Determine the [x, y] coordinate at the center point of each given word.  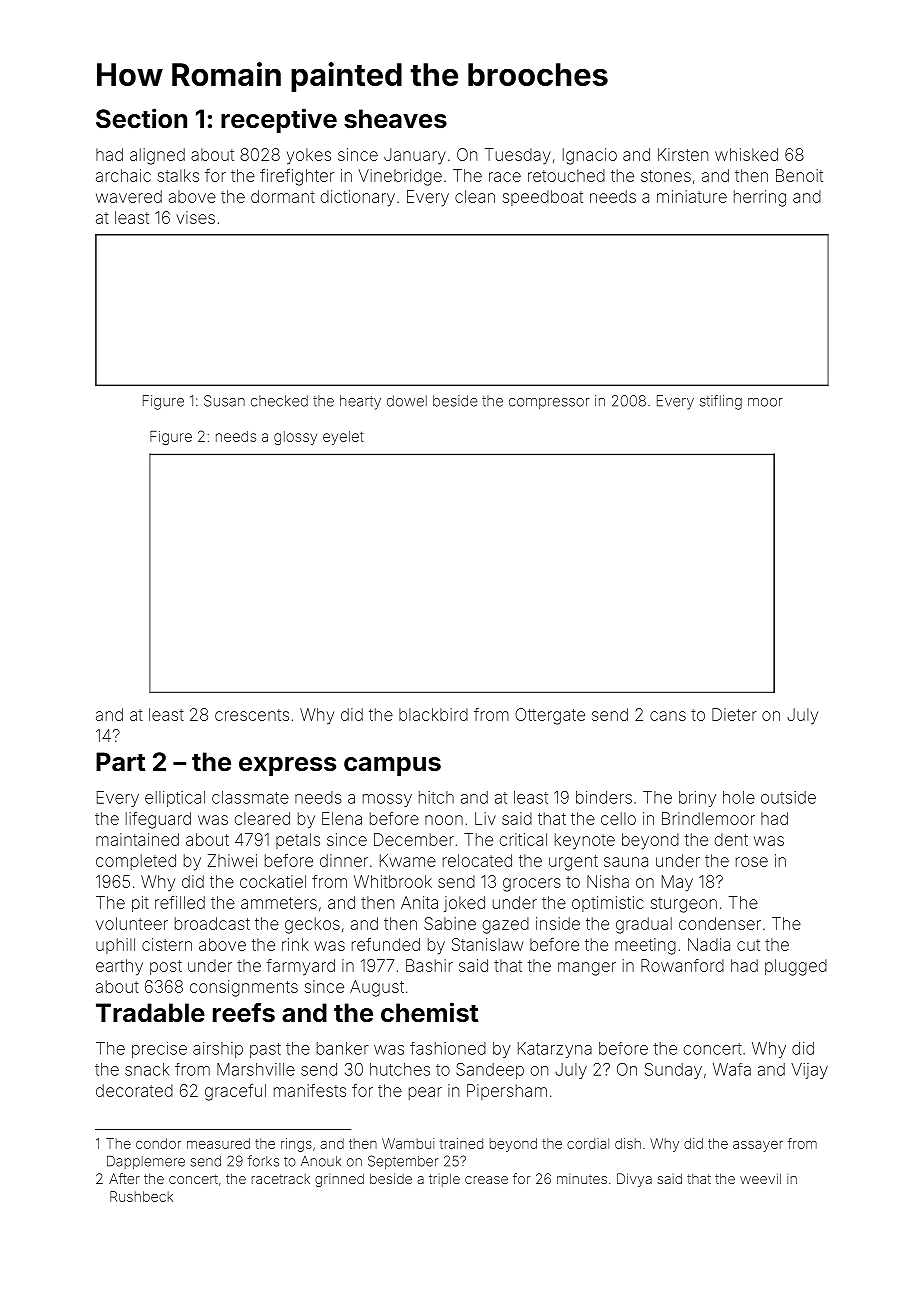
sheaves [395, 119]
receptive [279, 120]
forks [263, 1161]
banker [343, 1048]
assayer [758, 1146]
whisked [746, 154]
